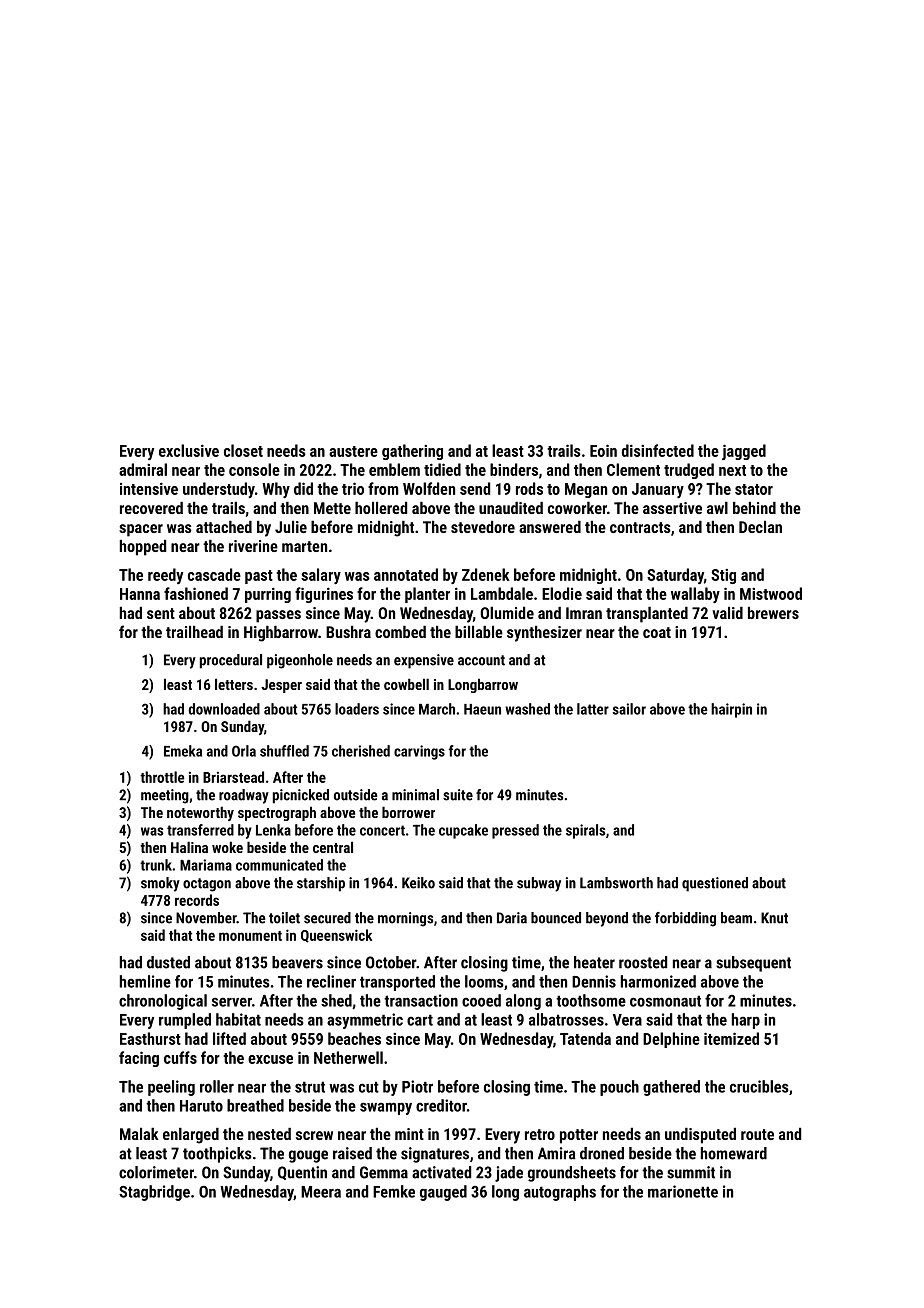 The width and height of the screenshot is (924, 1308). I want to click on sailor, so click(629, 709).
